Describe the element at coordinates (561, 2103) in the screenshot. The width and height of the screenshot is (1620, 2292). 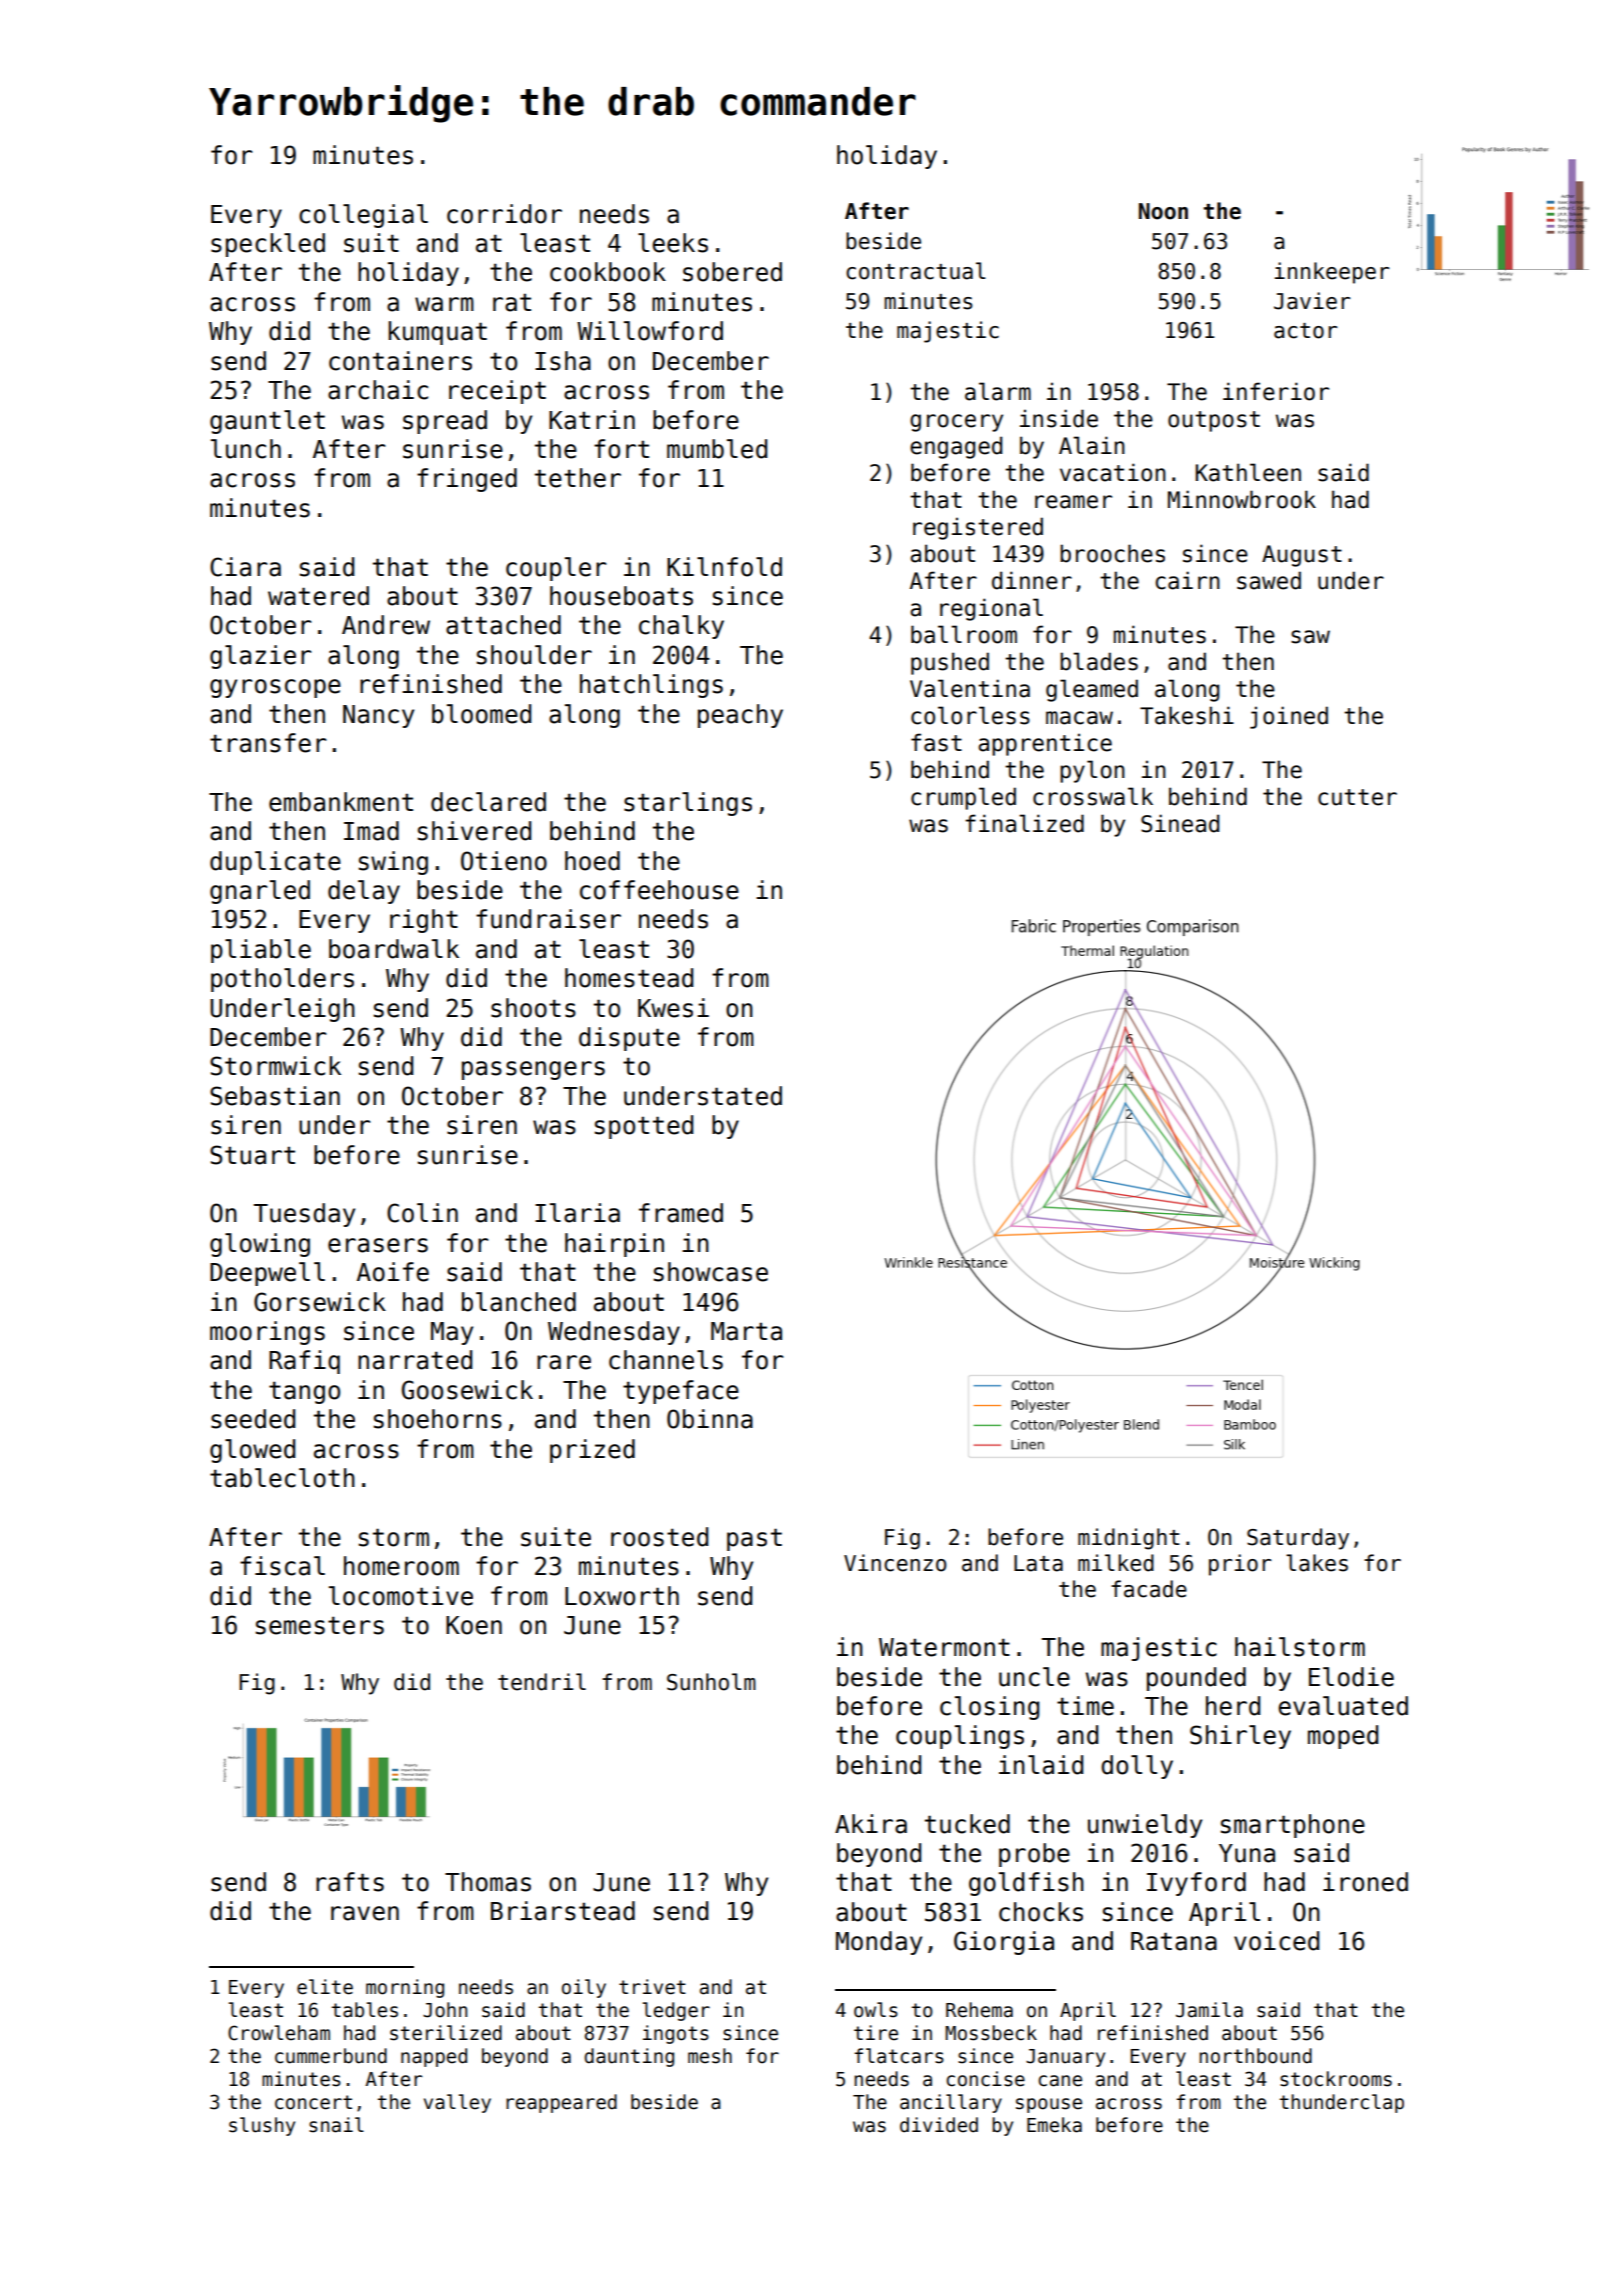
I see `reappeared` at that location.
